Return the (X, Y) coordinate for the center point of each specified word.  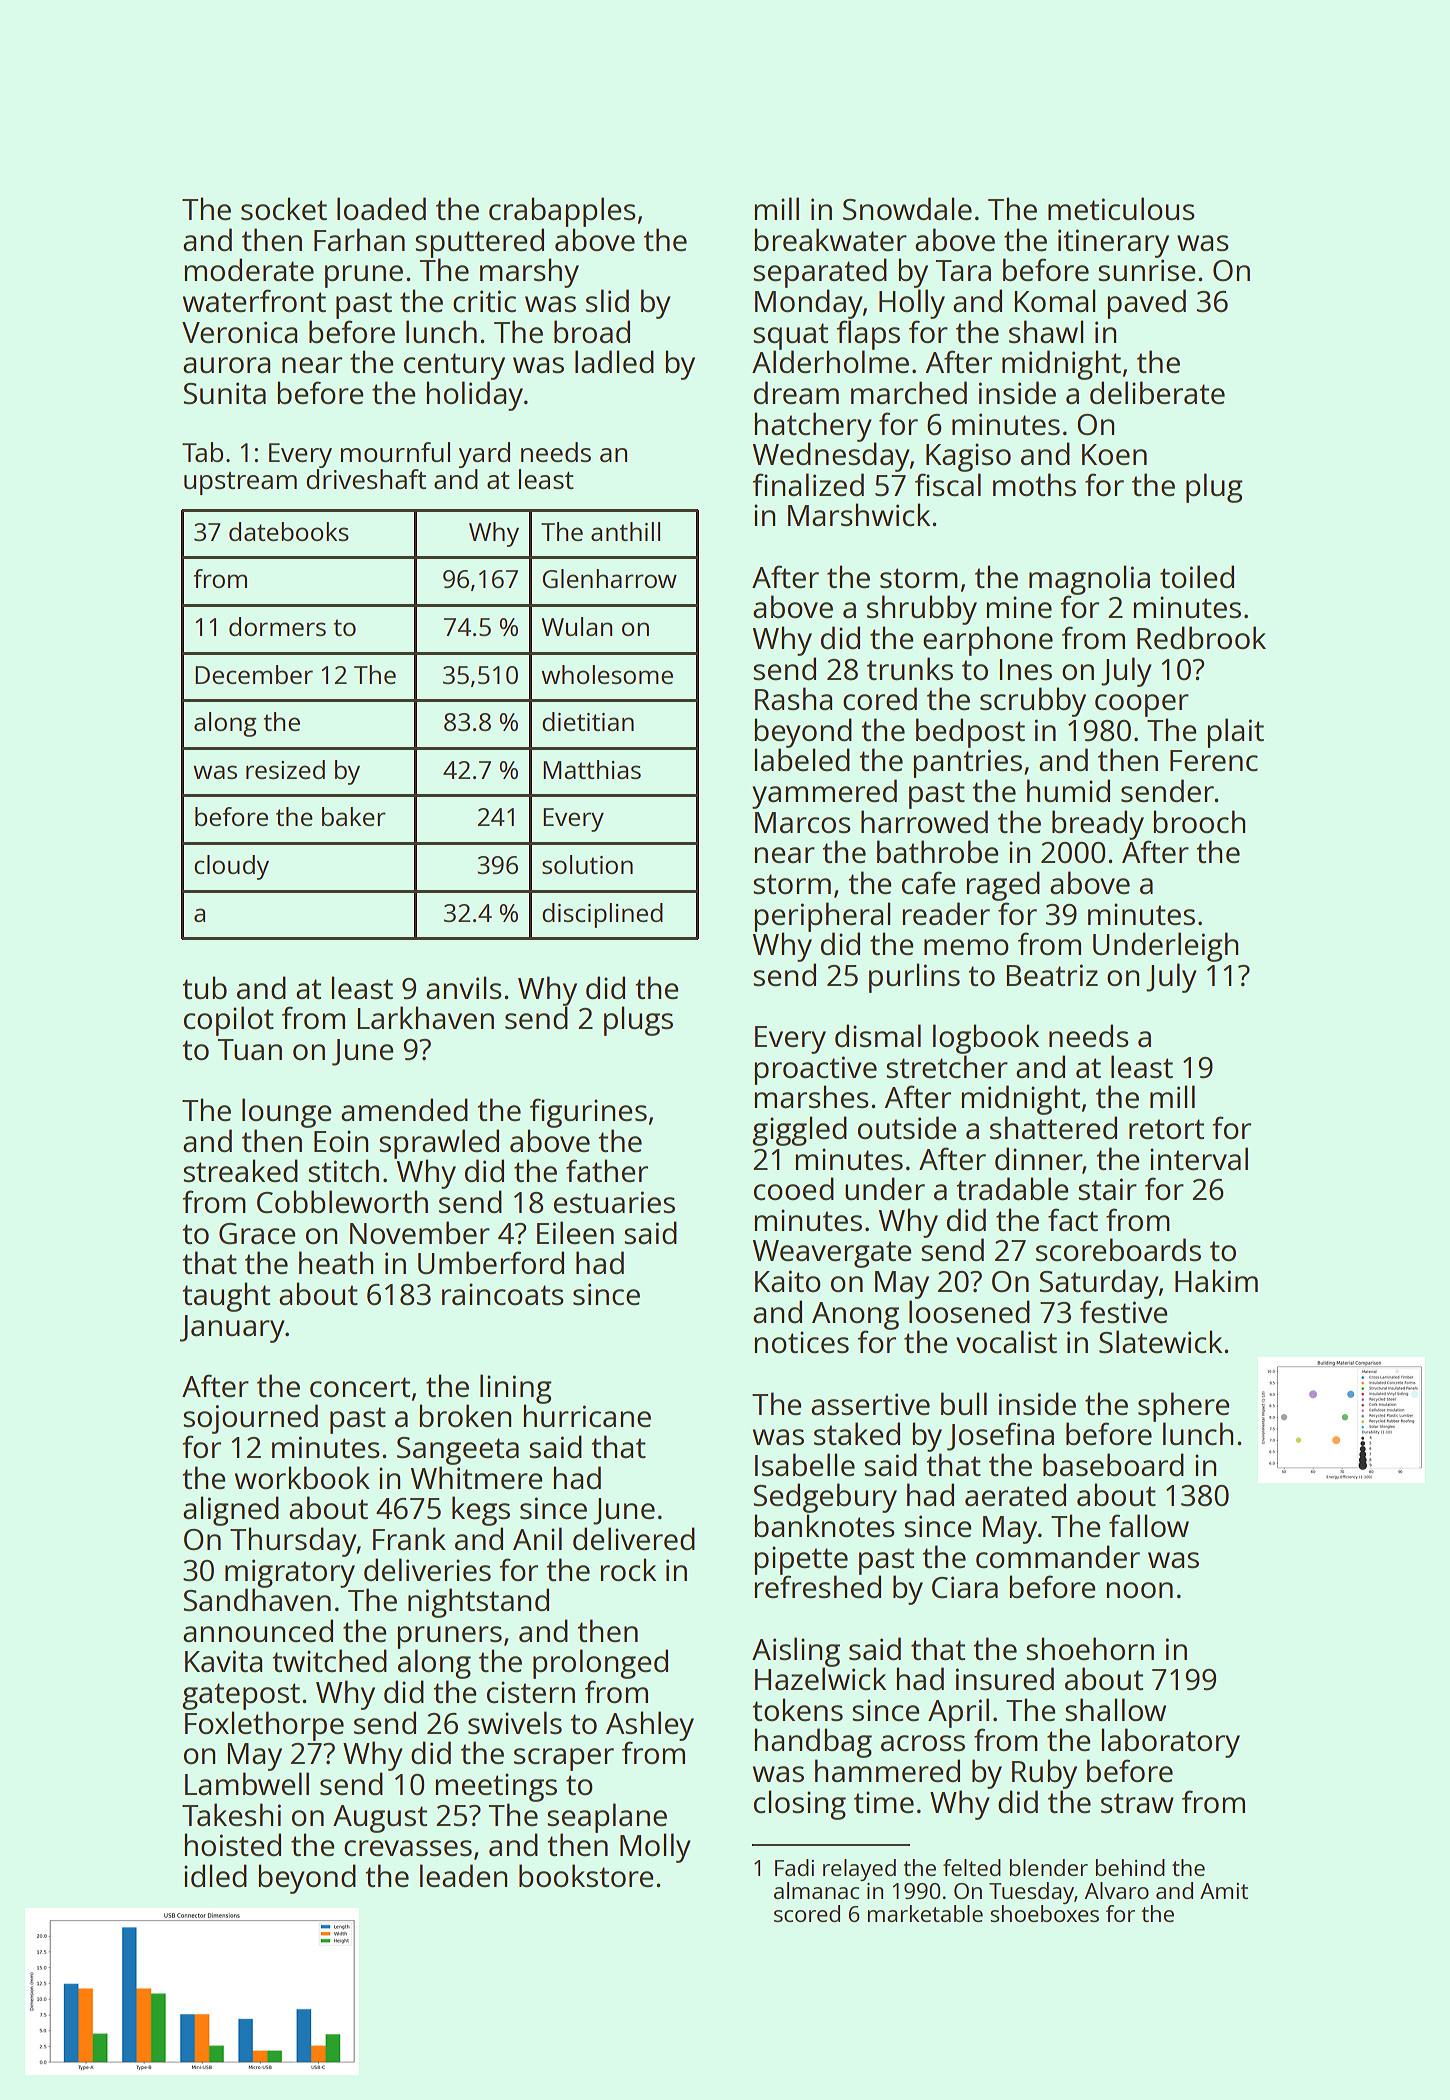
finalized (808, 485)
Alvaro (1116, 1890)
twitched (329, 1661)
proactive (815, 1070)
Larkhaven (425, 1018)
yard (484, 455)
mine (1019, 607)
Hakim (1216, 1280)
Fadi (794, 1867)
